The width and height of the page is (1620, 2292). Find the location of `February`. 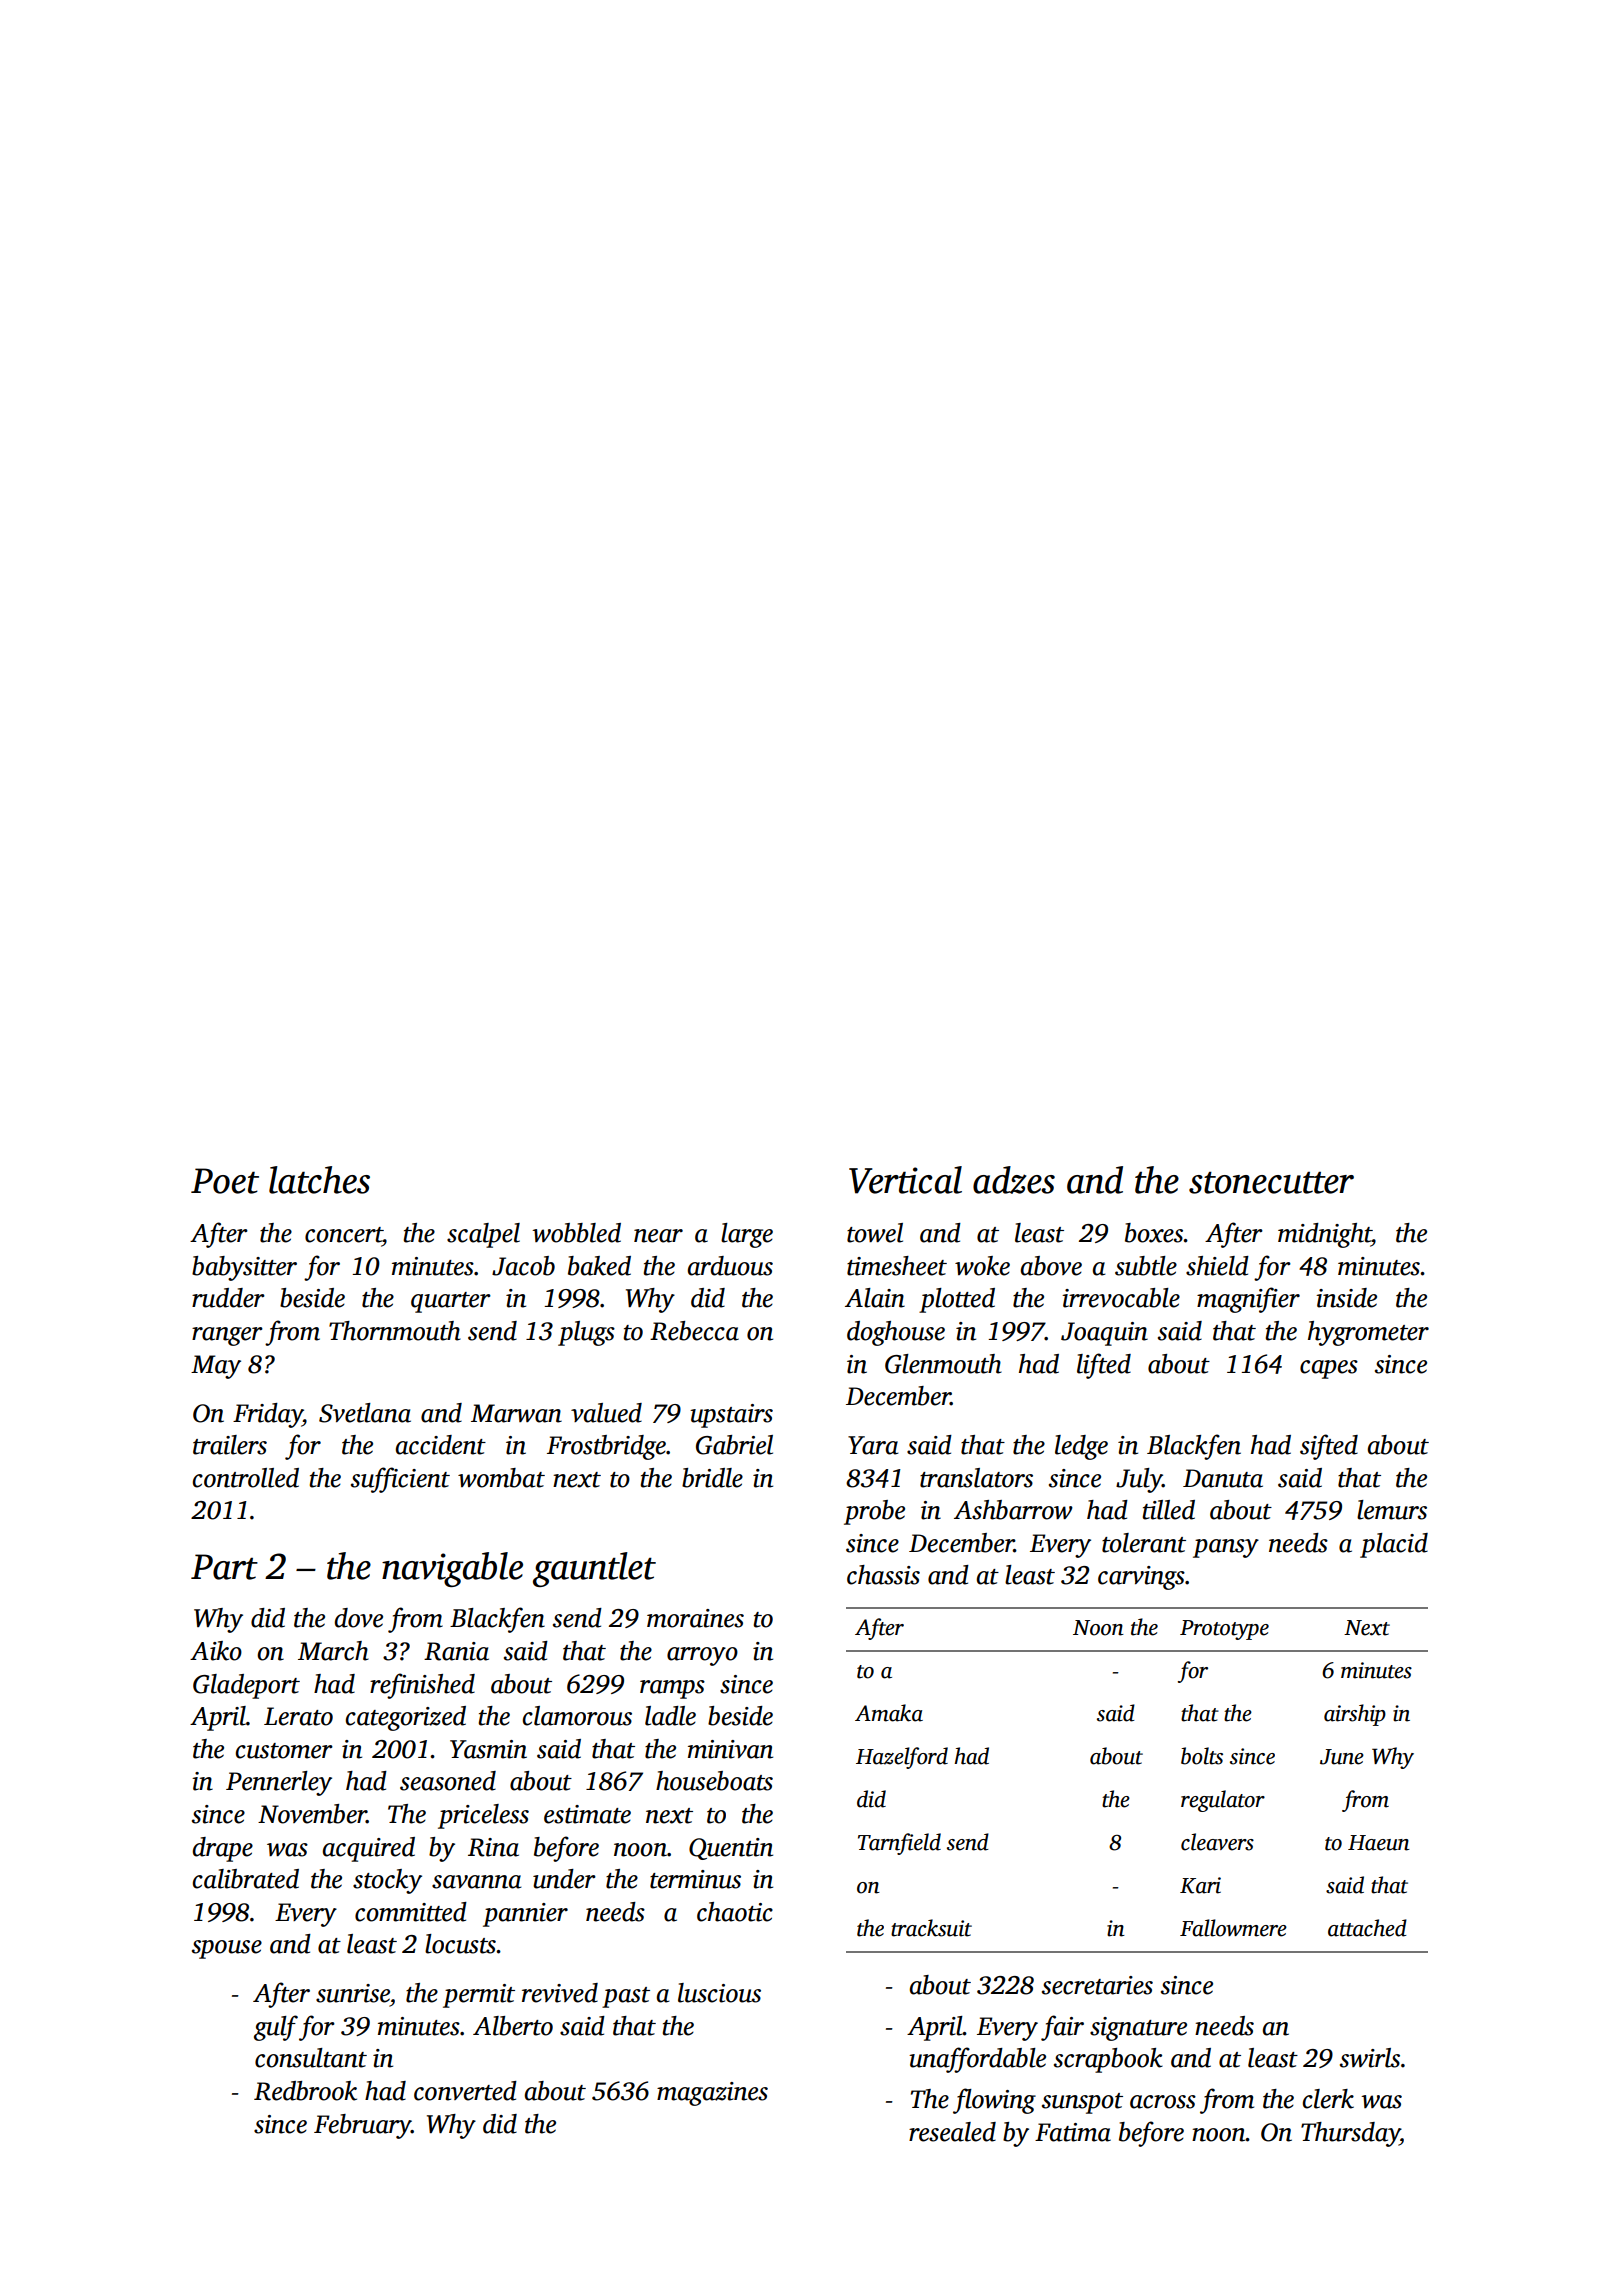

February is located at coordinates (362, 2126).
